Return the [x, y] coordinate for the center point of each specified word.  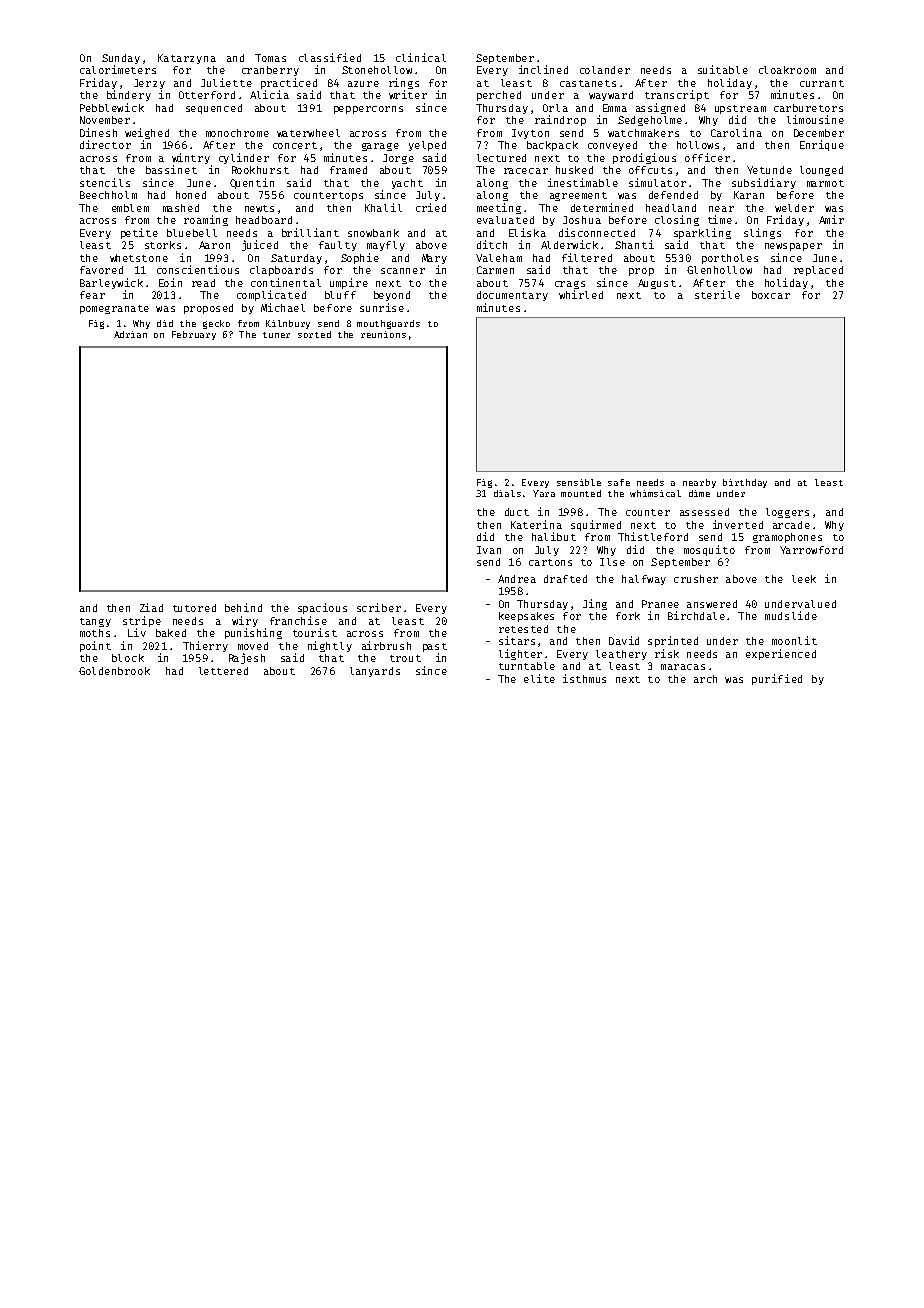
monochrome [237, 133]
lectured [501, 158]
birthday [745, 483]
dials [507, 493]
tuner [276, 335]
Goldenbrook [114, 671]
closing [677, 220]
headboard [264, 220]
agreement [578, 196]
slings [762, 233]
